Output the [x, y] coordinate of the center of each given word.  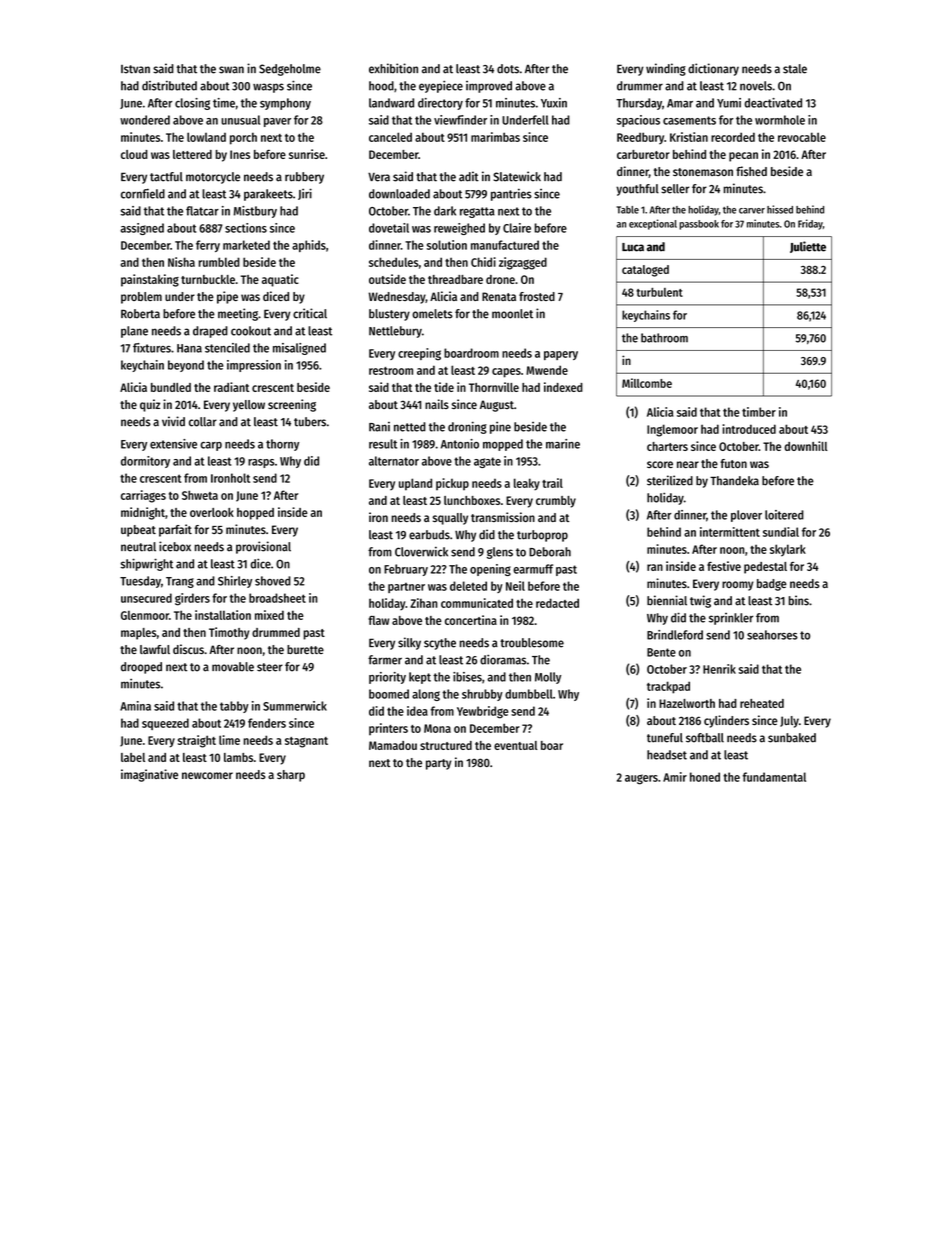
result [383, 444]
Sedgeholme [290, 70]
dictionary [713, 69]
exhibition [393, 68]
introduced [749, 429]
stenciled [227, 348]
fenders [267, 723]
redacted [557, 603]
